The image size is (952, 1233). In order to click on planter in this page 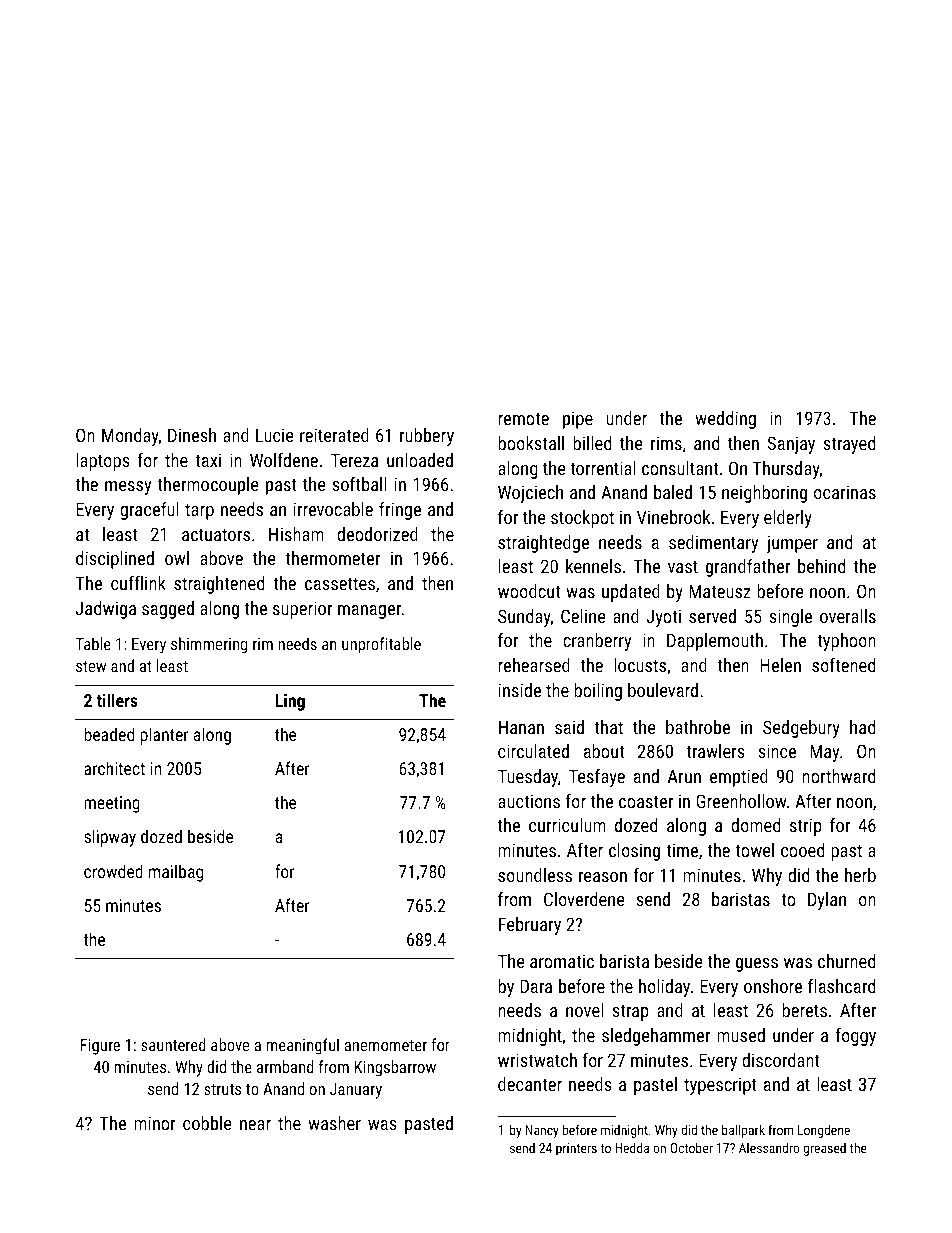, I will do `click(164, 736)`.
